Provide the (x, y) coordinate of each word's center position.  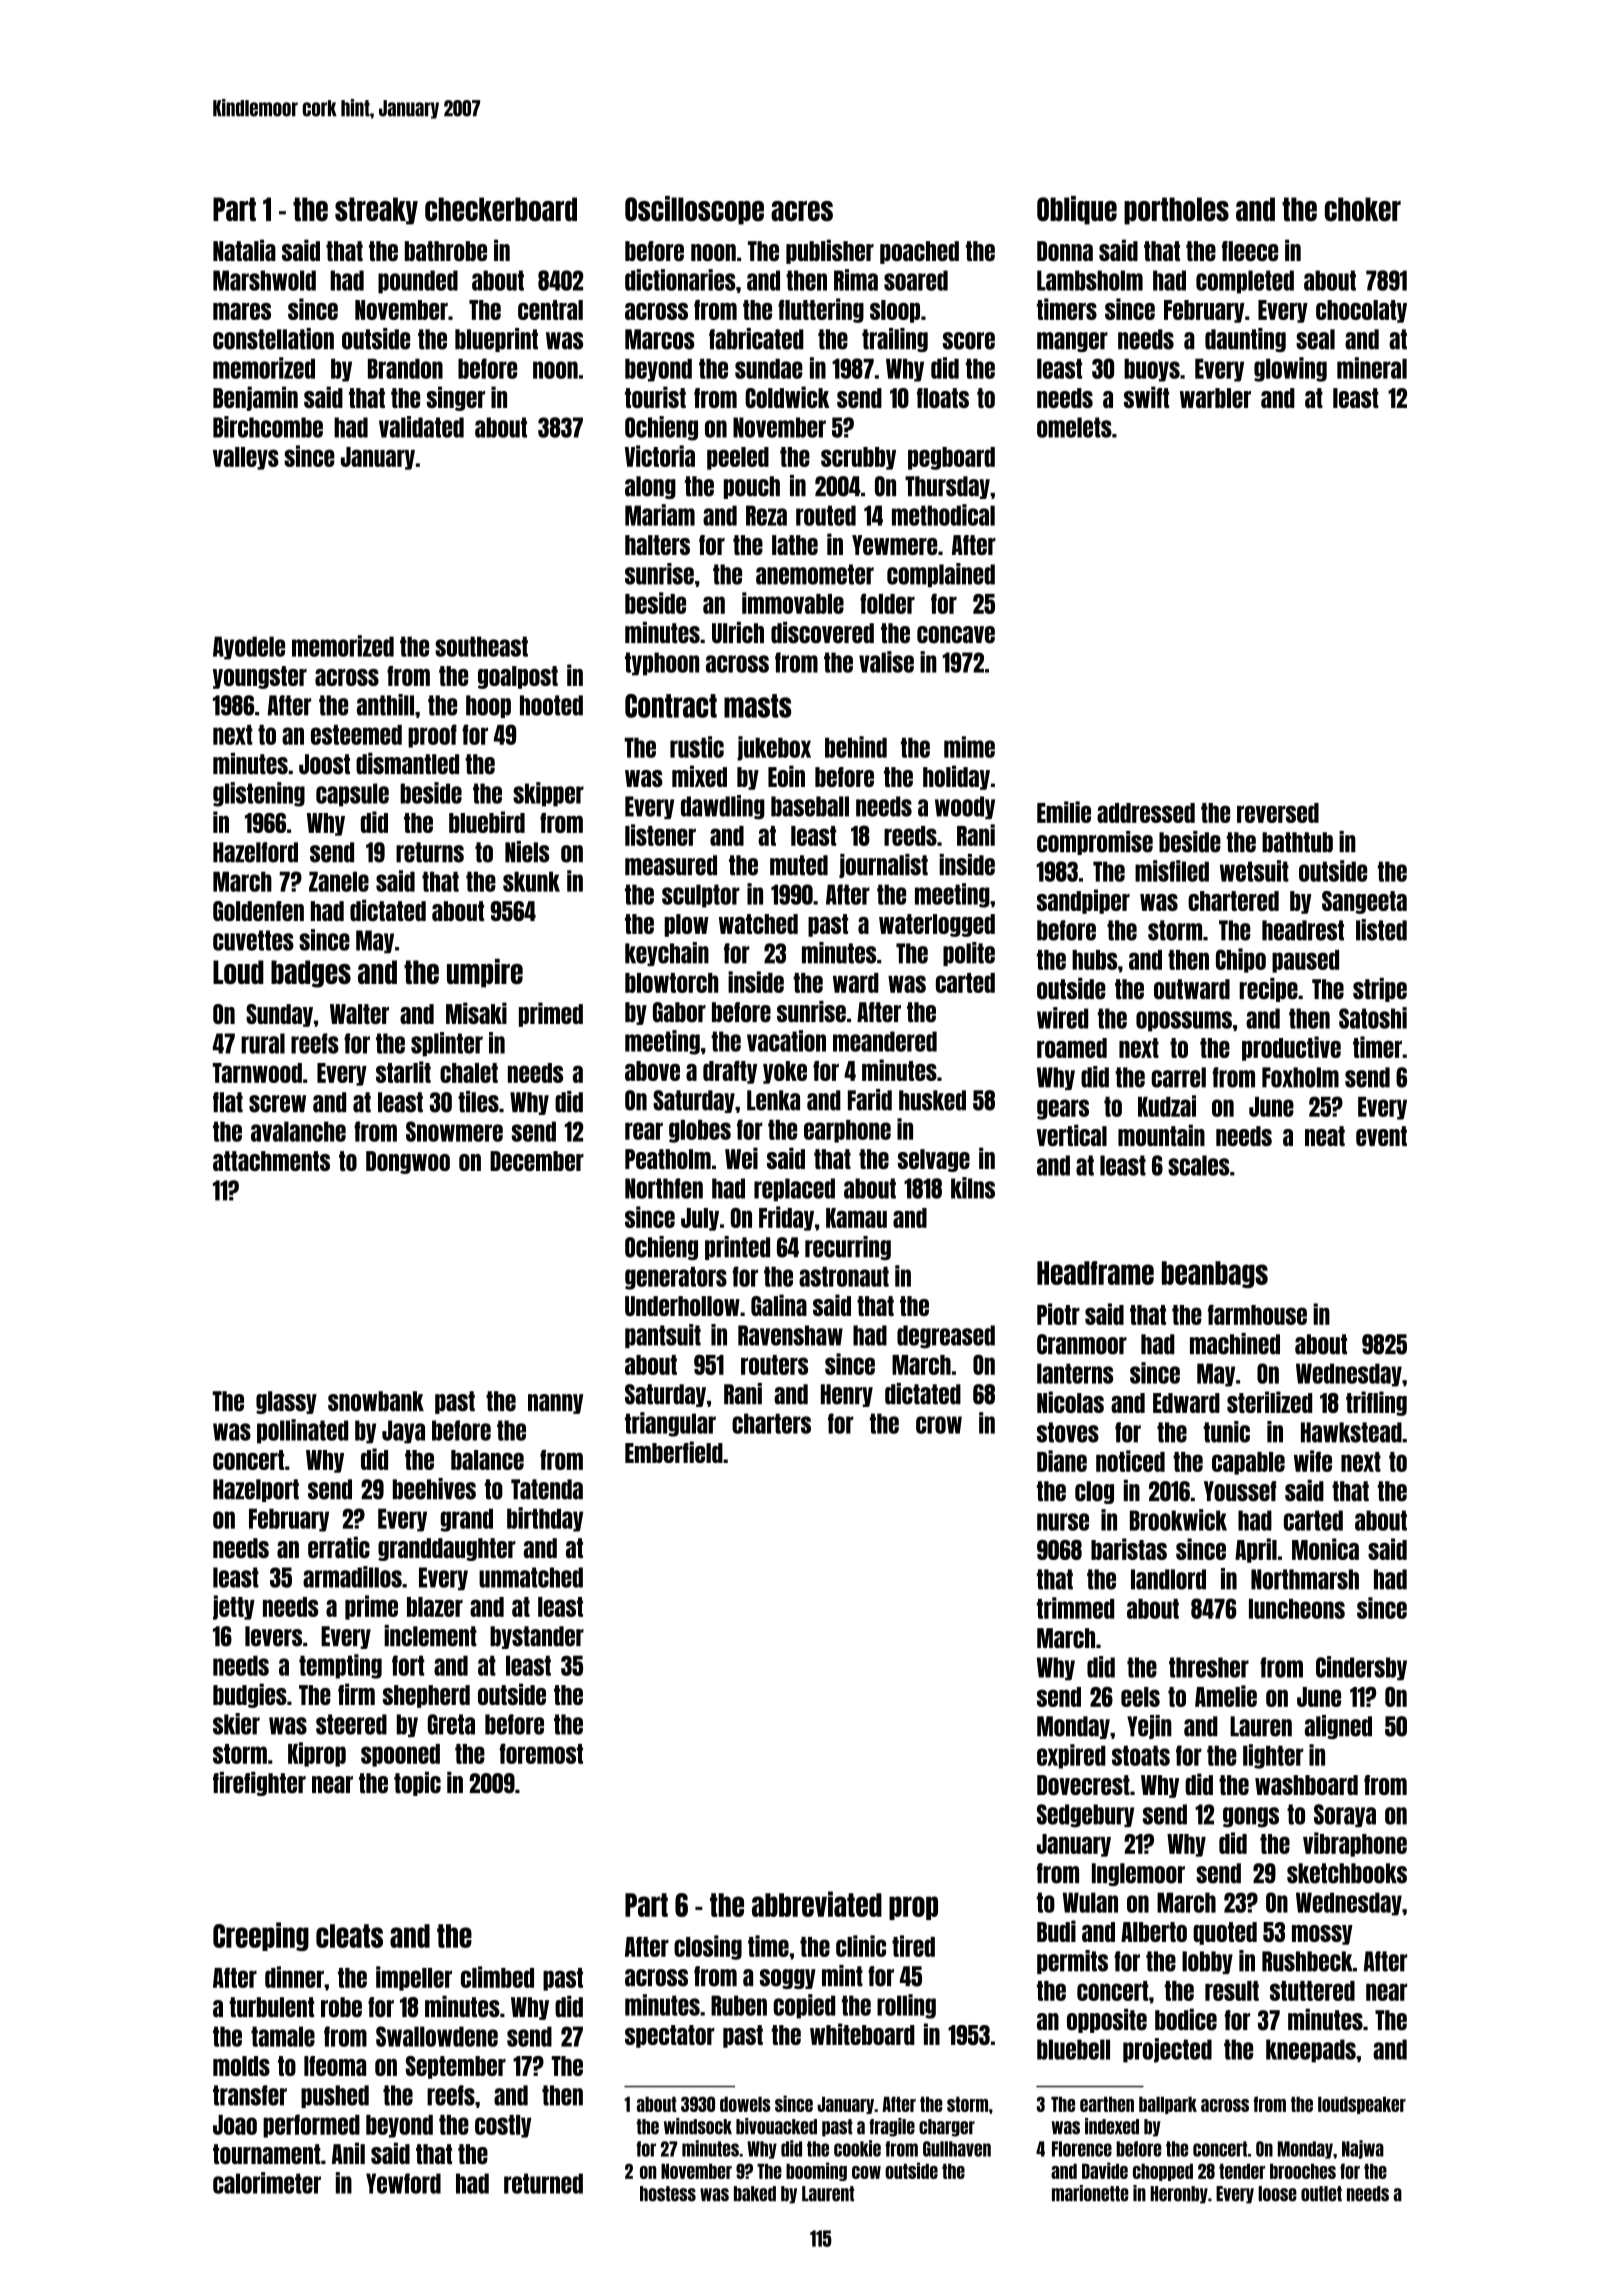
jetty (234, 1607)
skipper (548, 794)
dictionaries (680, 280)
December (537, 1161)
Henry (847, 1395)
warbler (1215, 398)
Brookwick (1178, 1520)
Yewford (403, 2183)
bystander (537, 1637)
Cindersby (1361, 1668)
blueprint (496, 340)
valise (886, 662)
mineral (1372, 368)
